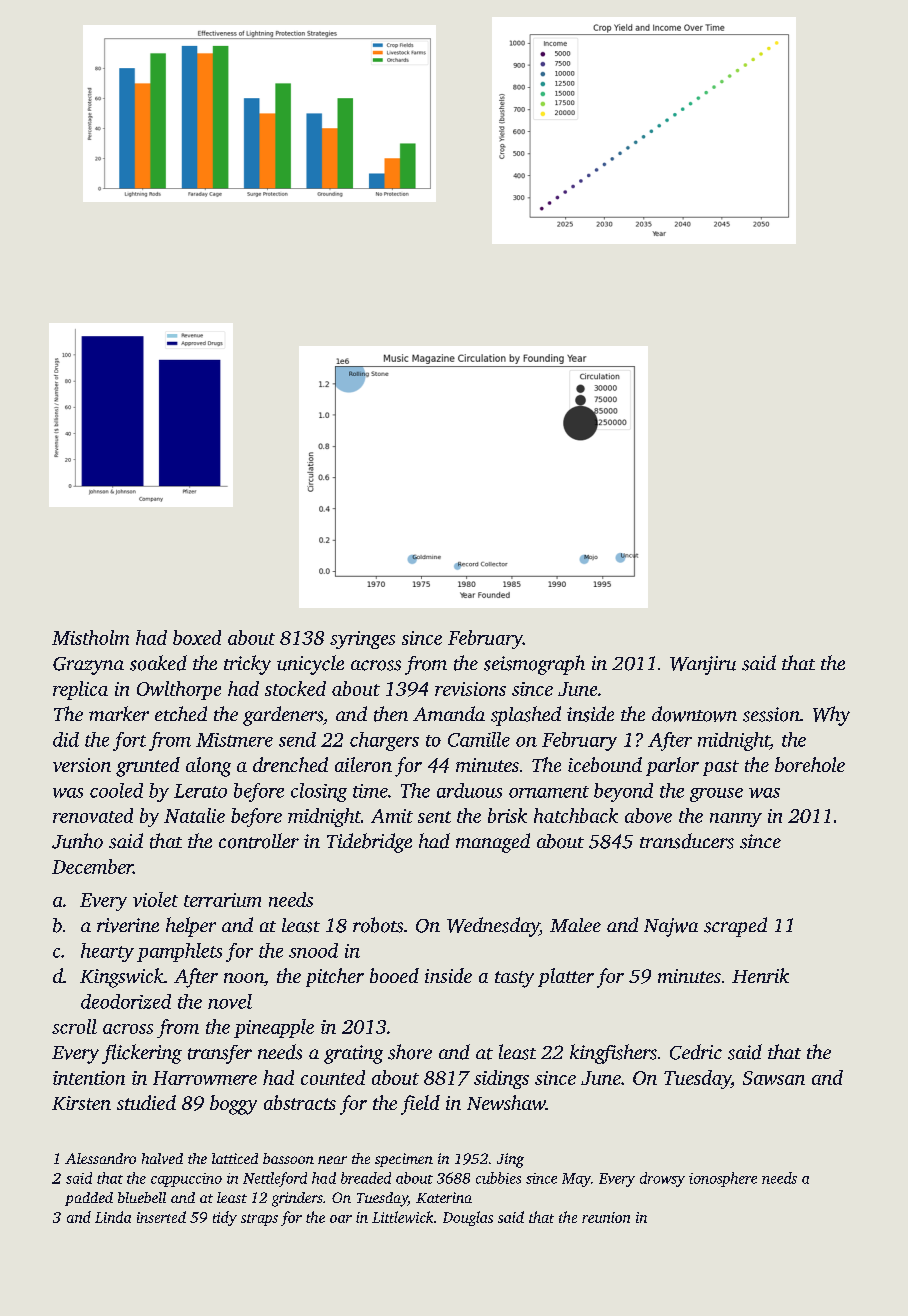 The width and height of the screenshot is (908, 1316). I want to click on Why, so click(831, 716).
